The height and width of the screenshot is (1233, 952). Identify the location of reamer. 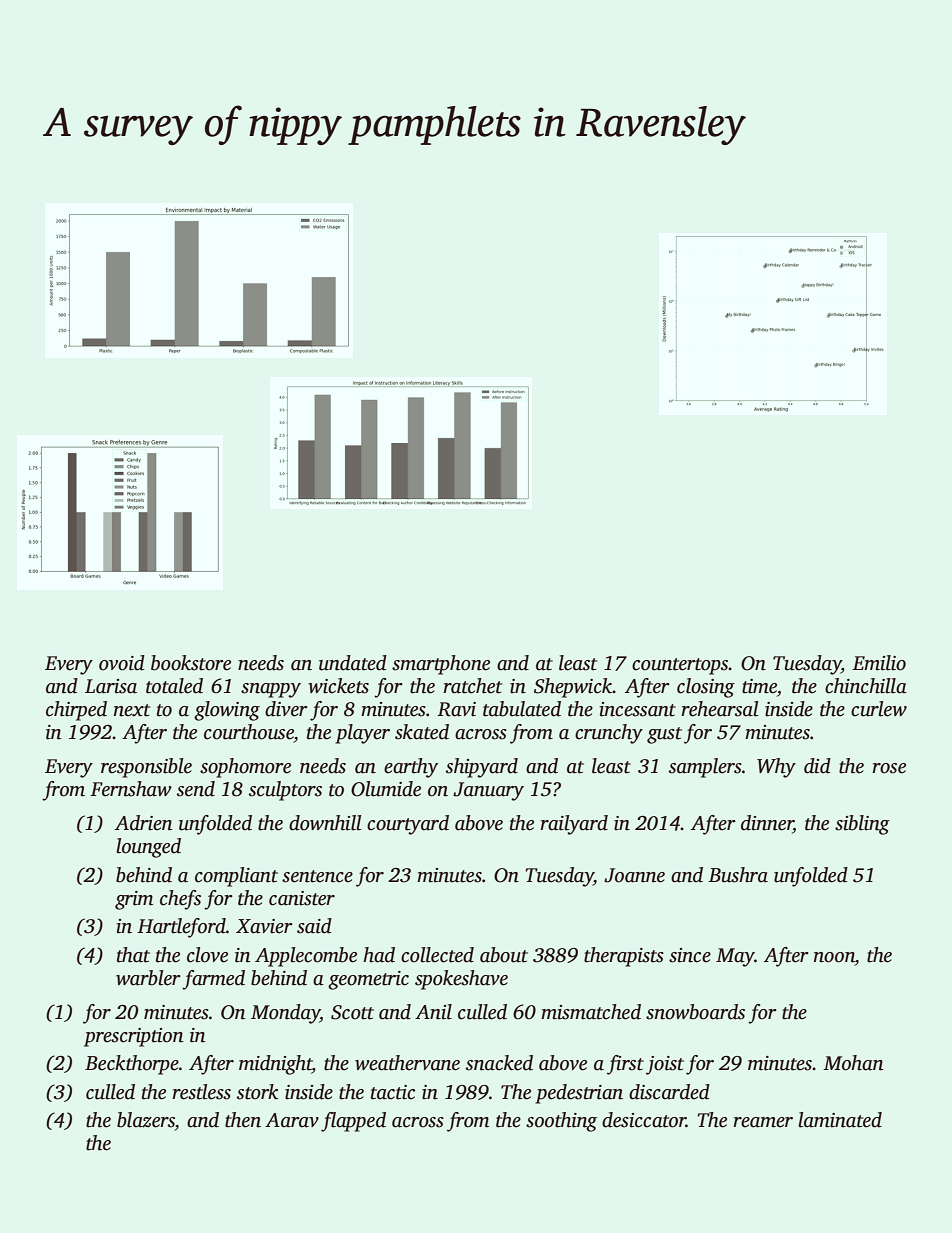
(763, 1122).
